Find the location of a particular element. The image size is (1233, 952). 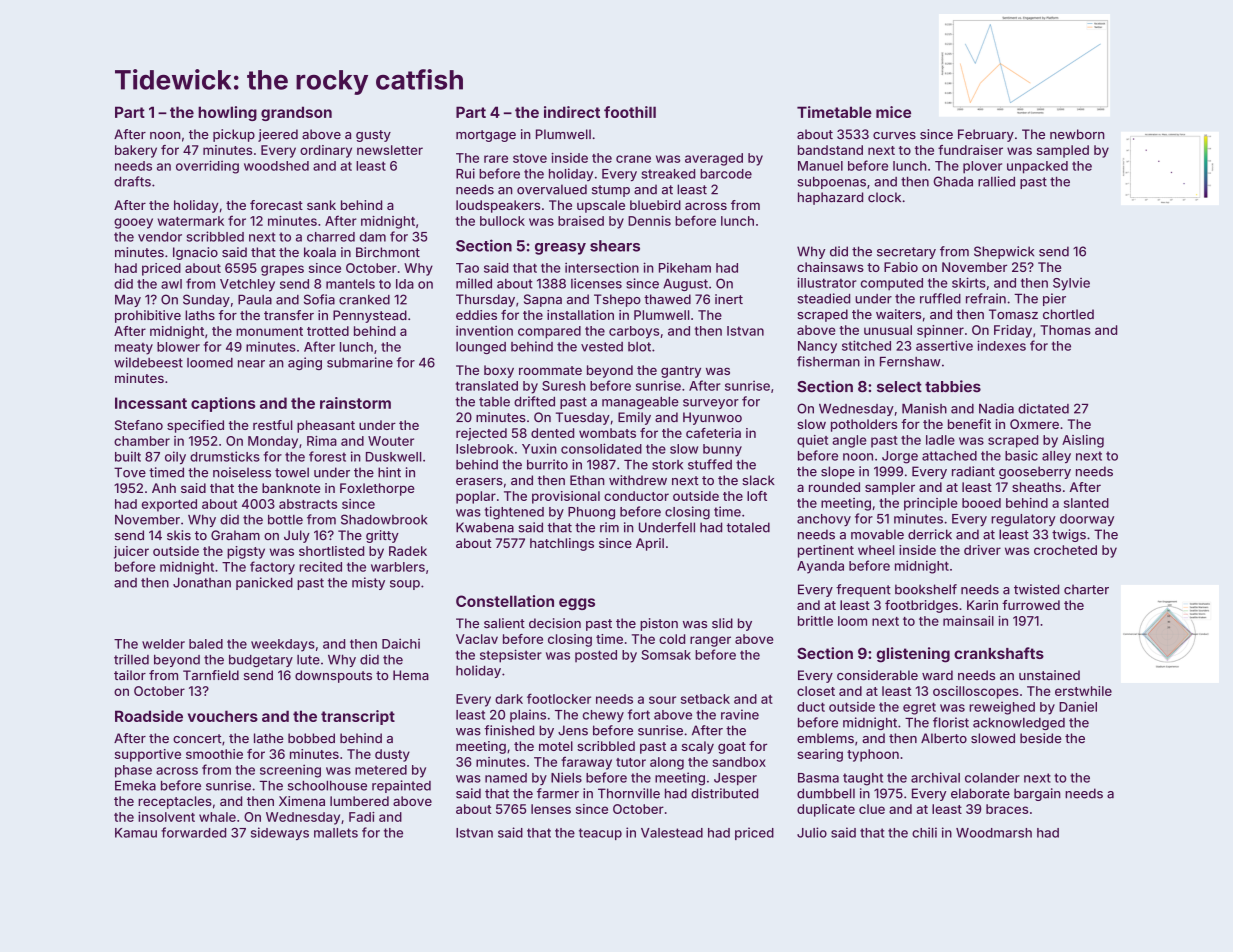

haphazard is located at coordinates (830, 198).
